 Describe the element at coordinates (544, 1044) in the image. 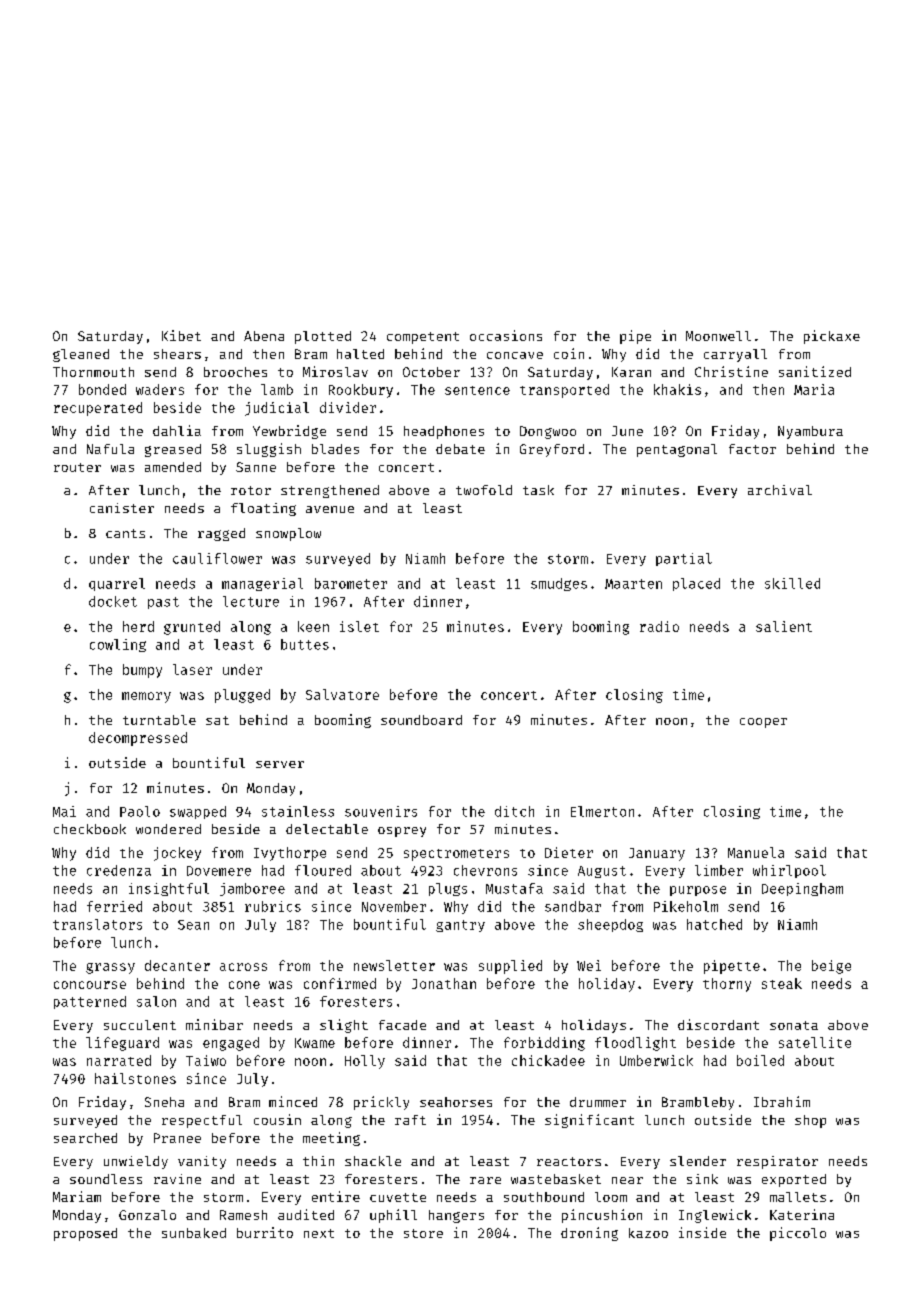

I see `forbidding` at that location.
